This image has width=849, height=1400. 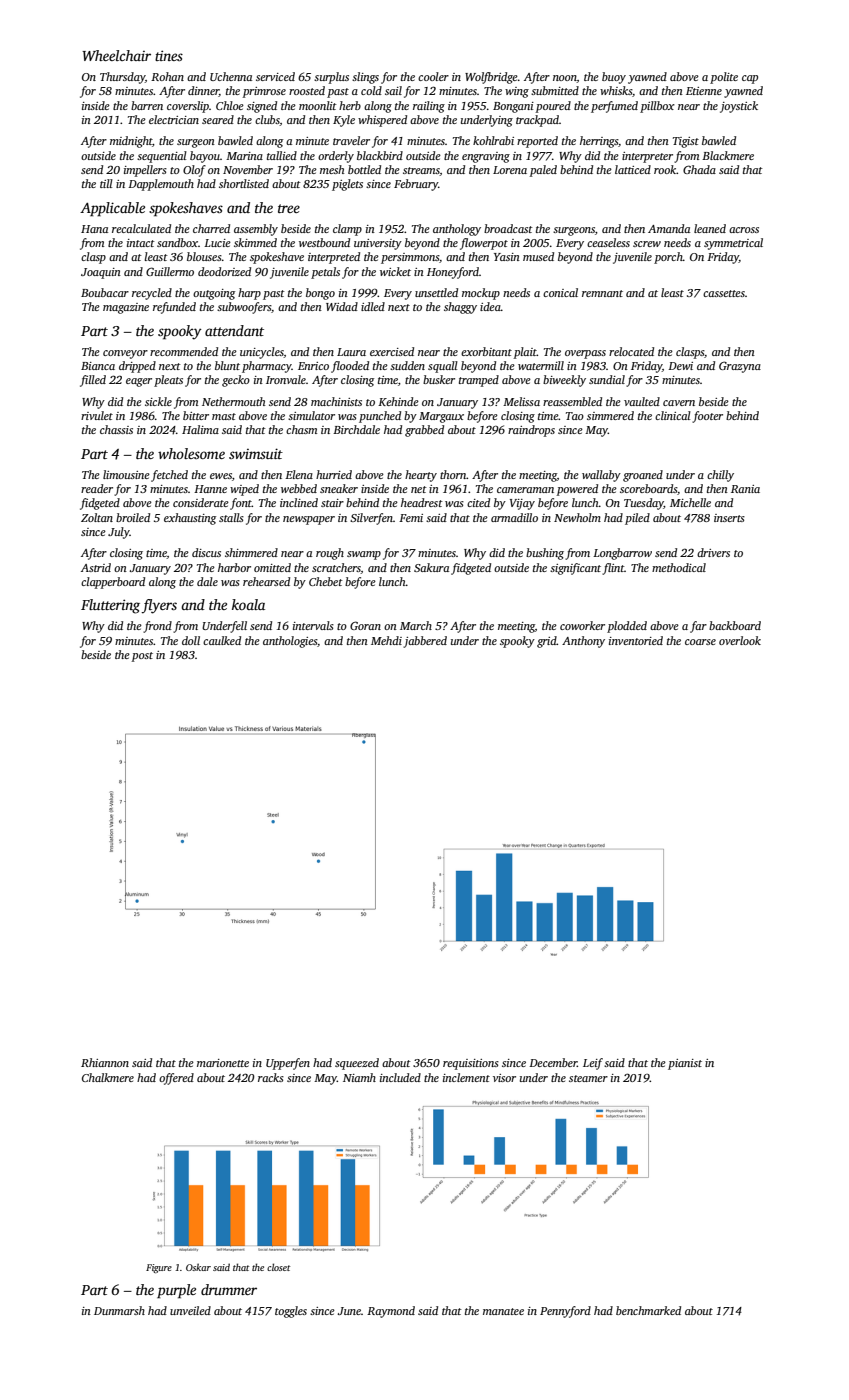 What do you see at coordinates (169, 55) in the image?
I see `tines` at bounding box center [169, 55].
